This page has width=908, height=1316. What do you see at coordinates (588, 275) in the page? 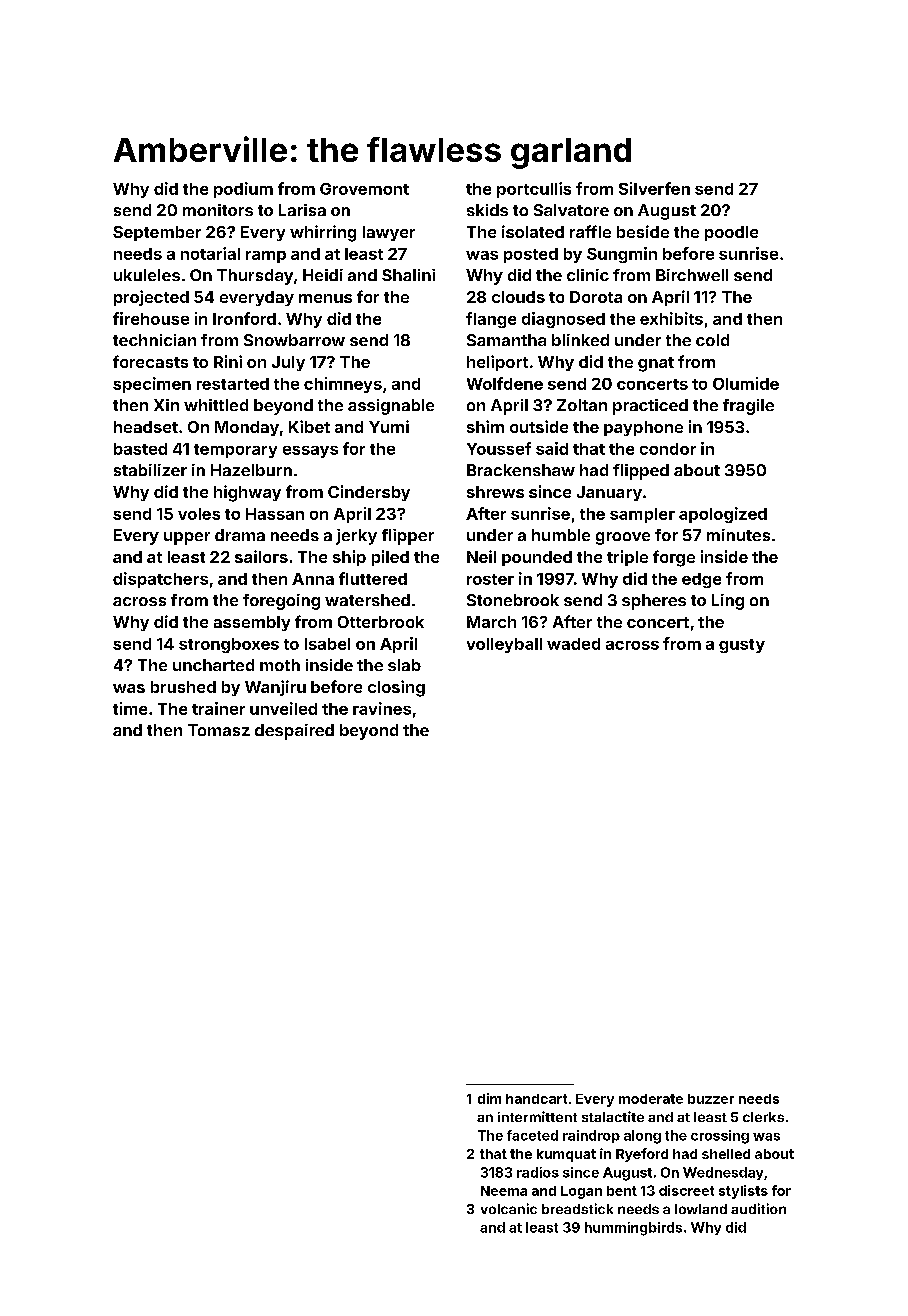
I see `clinic` at bounding box center [588, 275].
